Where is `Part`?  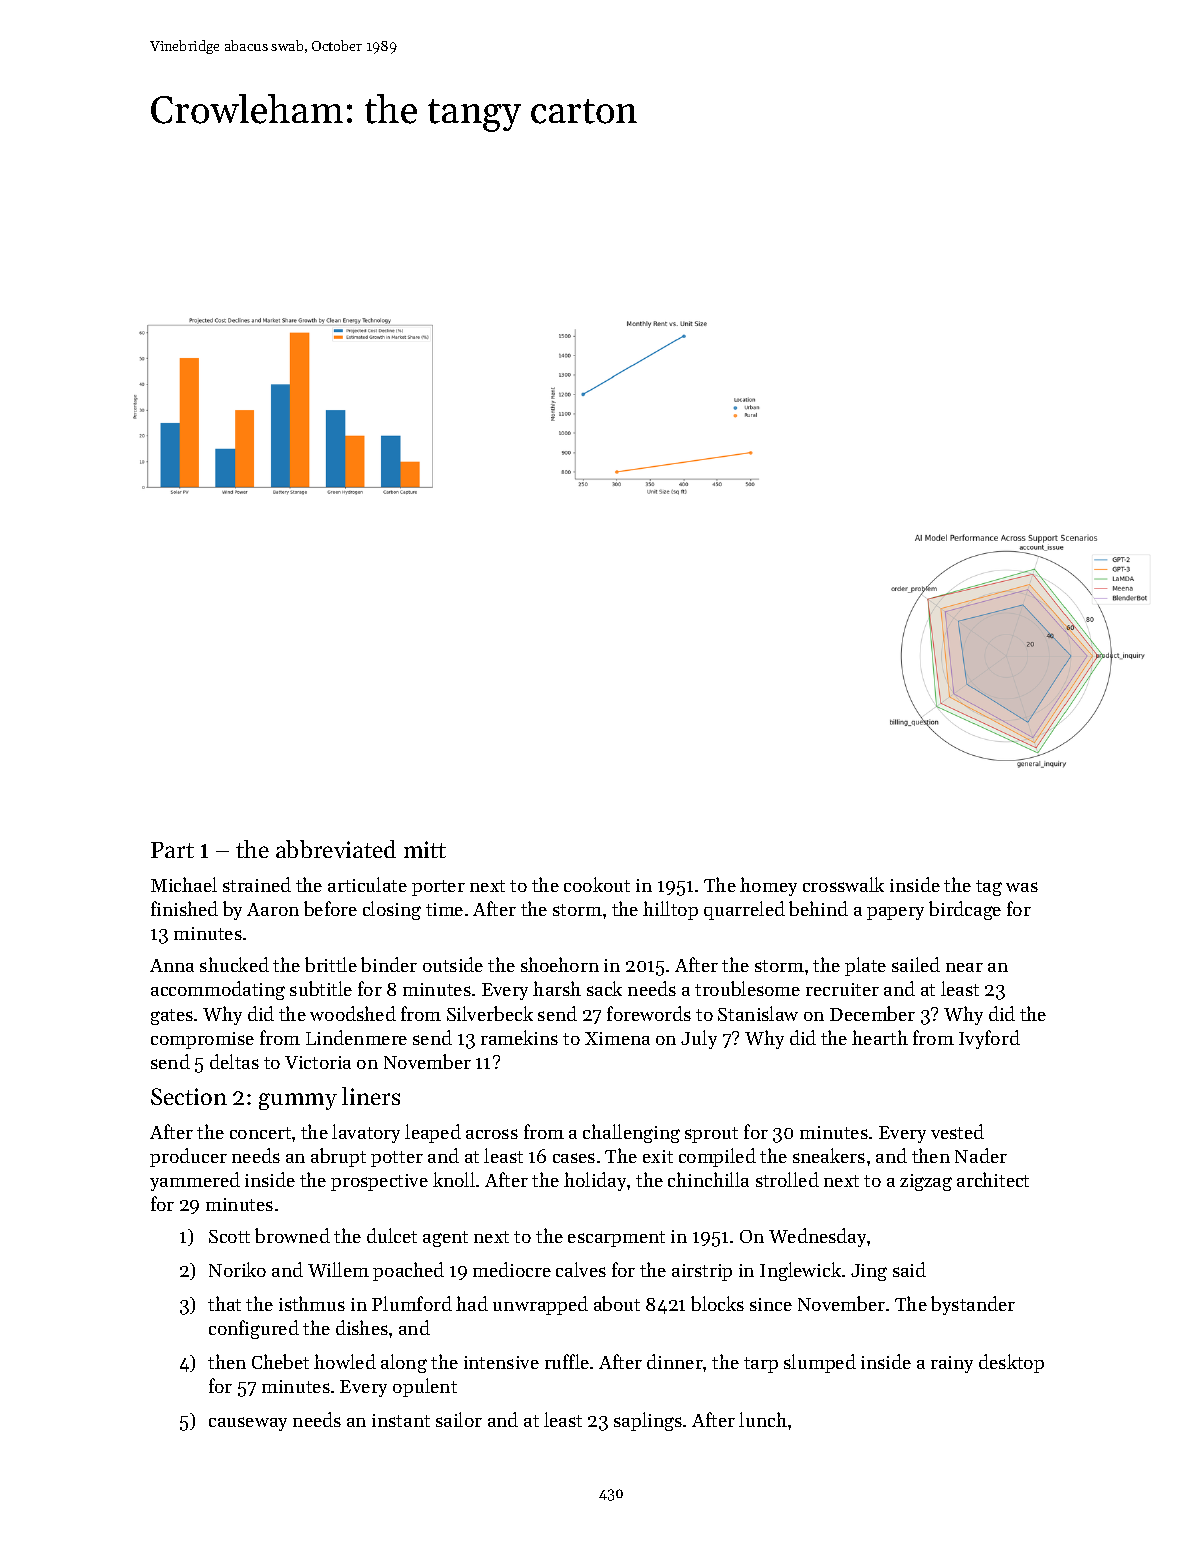 Part is located at coordinates (172, 850).
